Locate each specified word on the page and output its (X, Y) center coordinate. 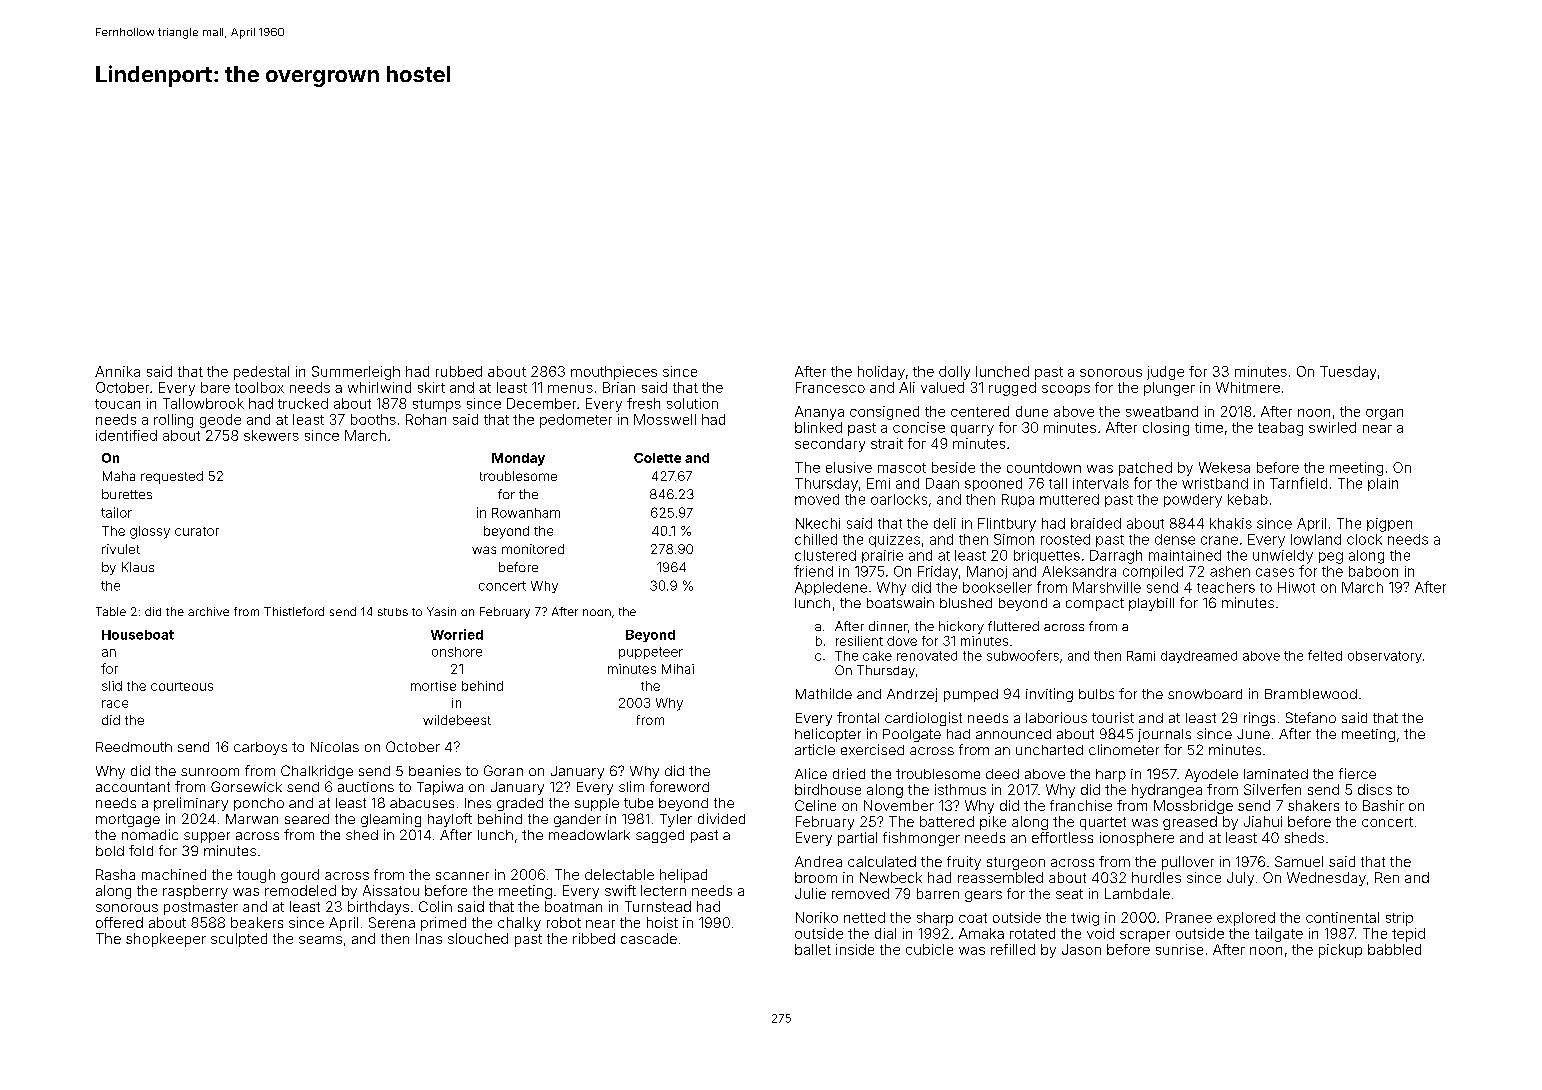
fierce (1357, 773)
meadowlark (589, 835)
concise (919, 427)
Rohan (426, 419)
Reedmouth (134, 747)
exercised (872, 749)
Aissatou (391, 890)
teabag (1280, 429)
